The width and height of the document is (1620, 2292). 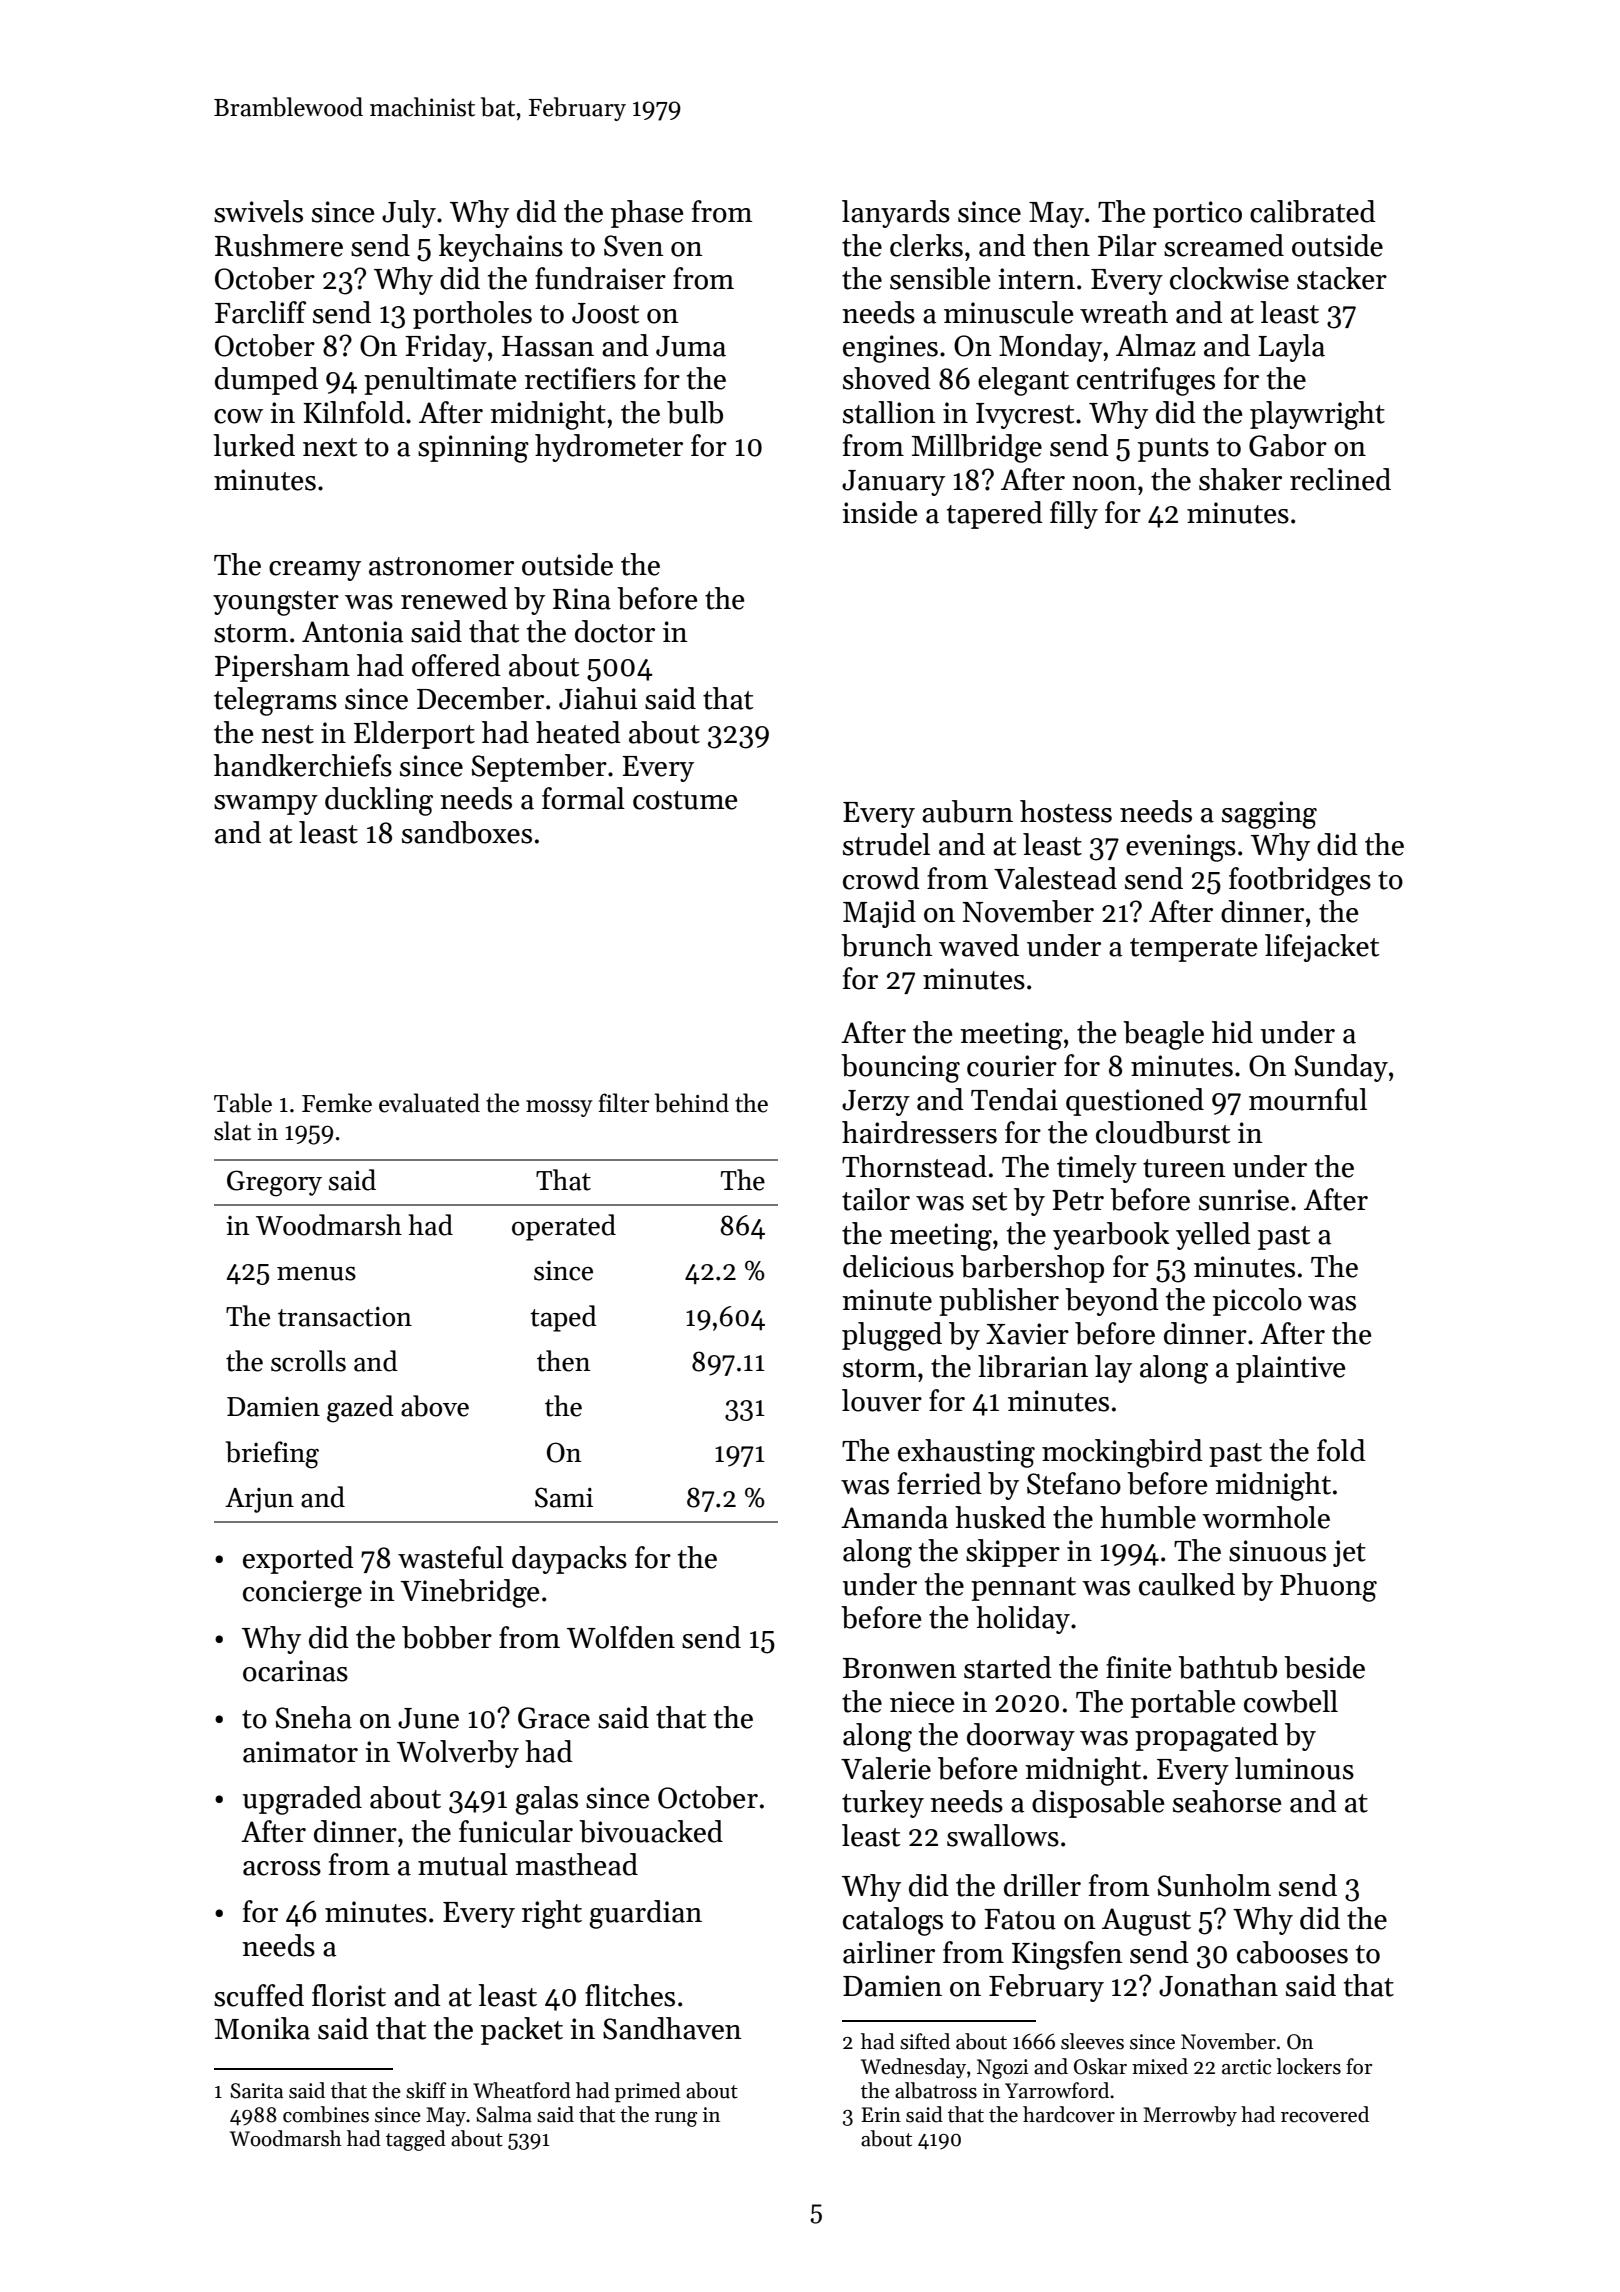 What do you see at coordinates (676, 2119) in the document?
I see `rung` at bounding box center [676, 2119].
